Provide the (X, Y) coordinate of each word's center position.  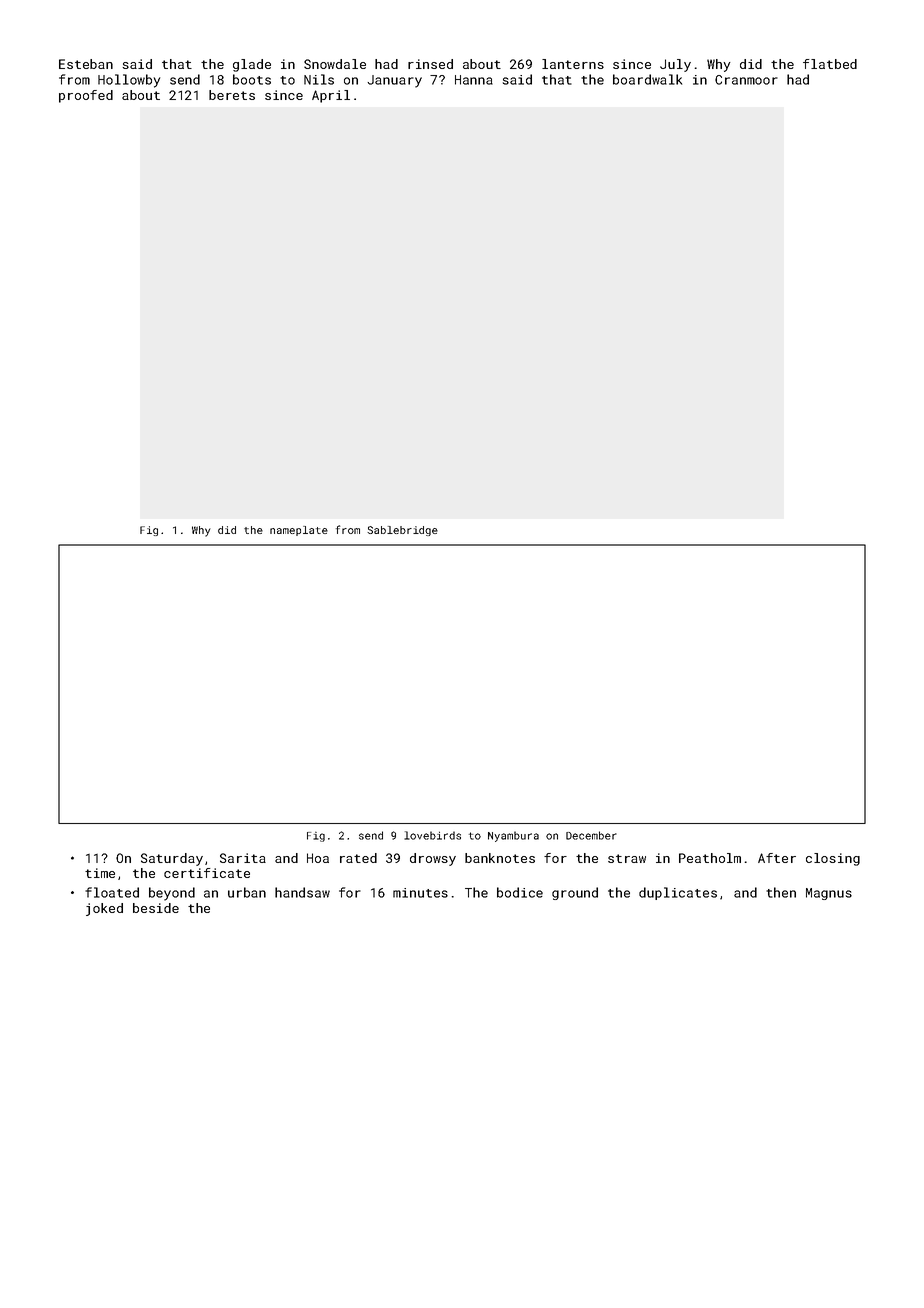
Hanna (474, 80)
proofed (86, 96)
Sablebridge (402, 531)
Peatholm (710, 858)
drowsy (433, 859)
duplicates (678, 893)
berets (232, 95)
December (591, 835)
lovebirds (432, 835)
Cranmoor (746, 80)
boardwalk (647, 79)
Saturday (172, 859)
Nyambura (513, 836)
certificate (207, 873)
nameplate (299, 531)
